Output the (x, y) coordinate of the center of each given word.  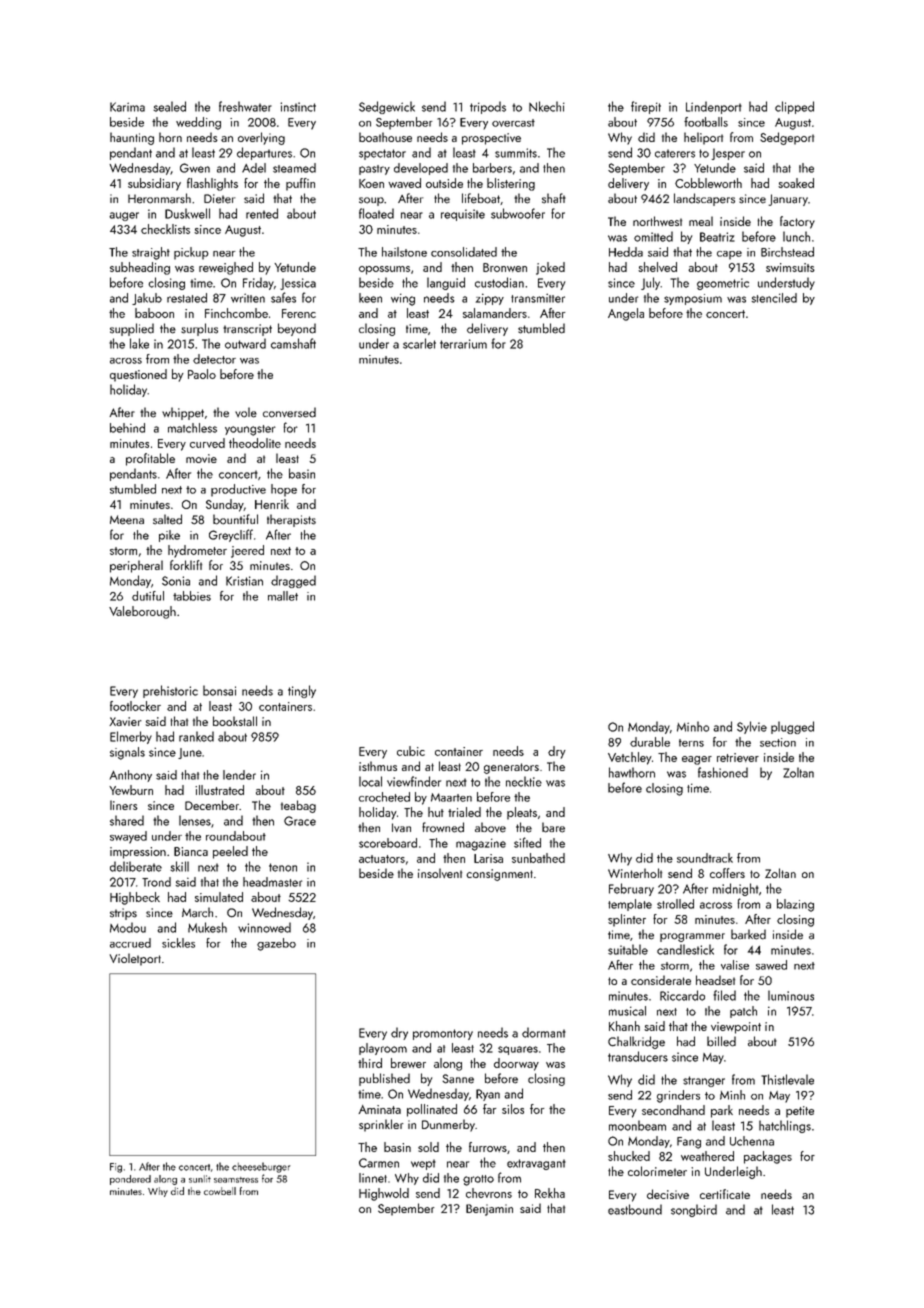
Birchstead (787, 252)
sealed (169, 106)
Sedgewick (387, 107)
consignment (499, 875)
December (212, 805)
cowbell (220, 1191)
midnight (736, 889)
